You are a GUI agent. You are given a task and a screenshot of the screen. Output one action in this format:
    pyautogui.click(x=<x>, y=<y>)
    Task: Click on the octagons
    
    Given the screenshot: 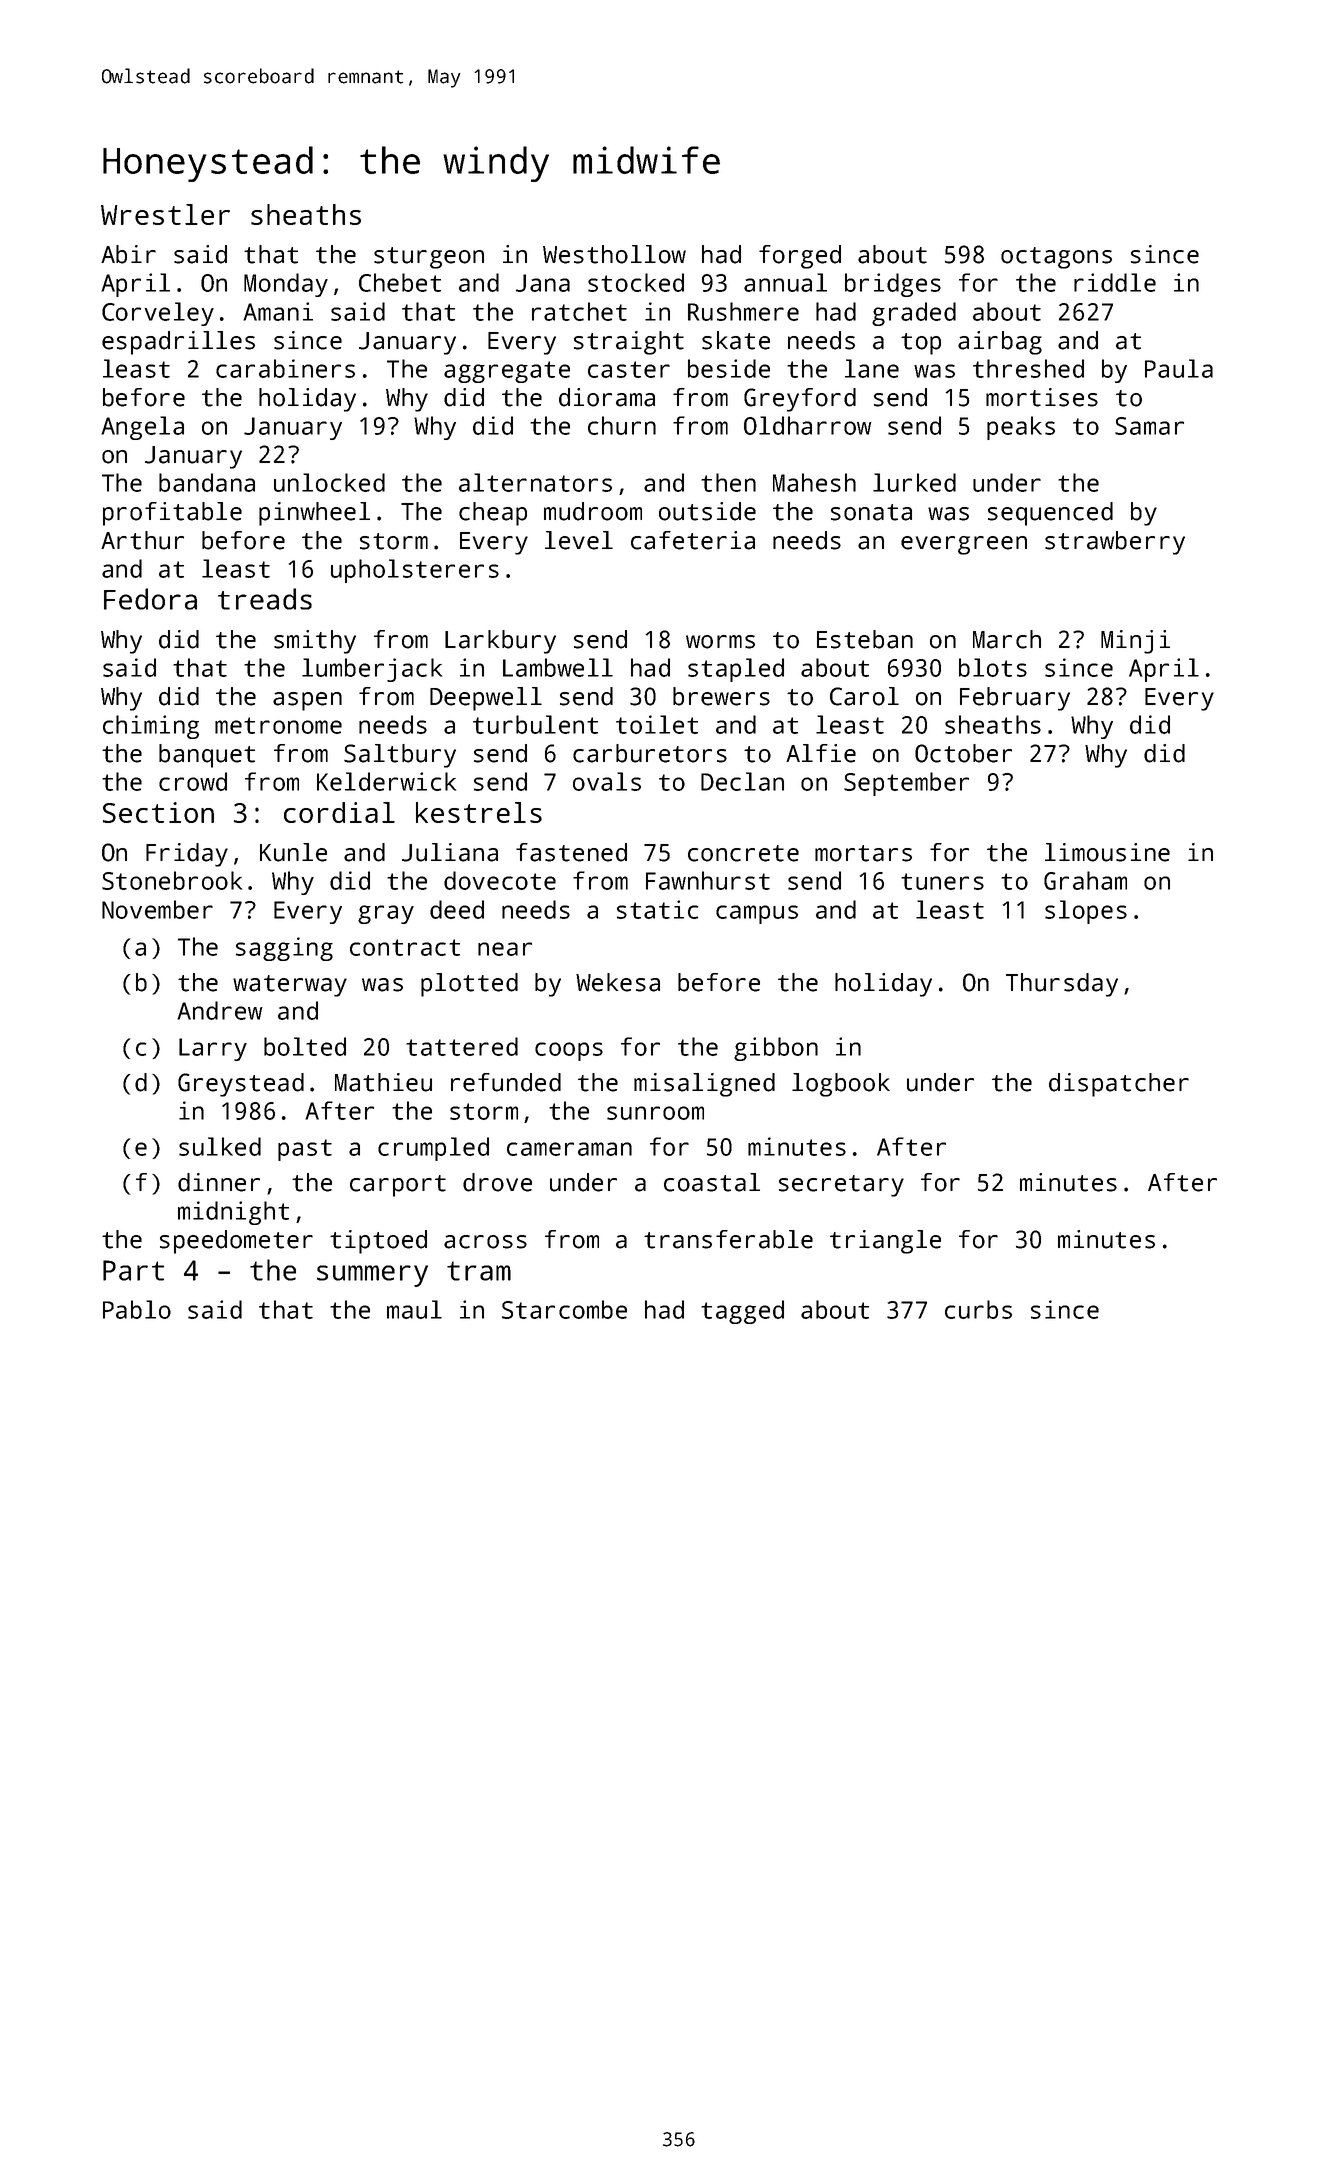 What is the action you would take?
    pyautogui.click(x=1056, y=258)
